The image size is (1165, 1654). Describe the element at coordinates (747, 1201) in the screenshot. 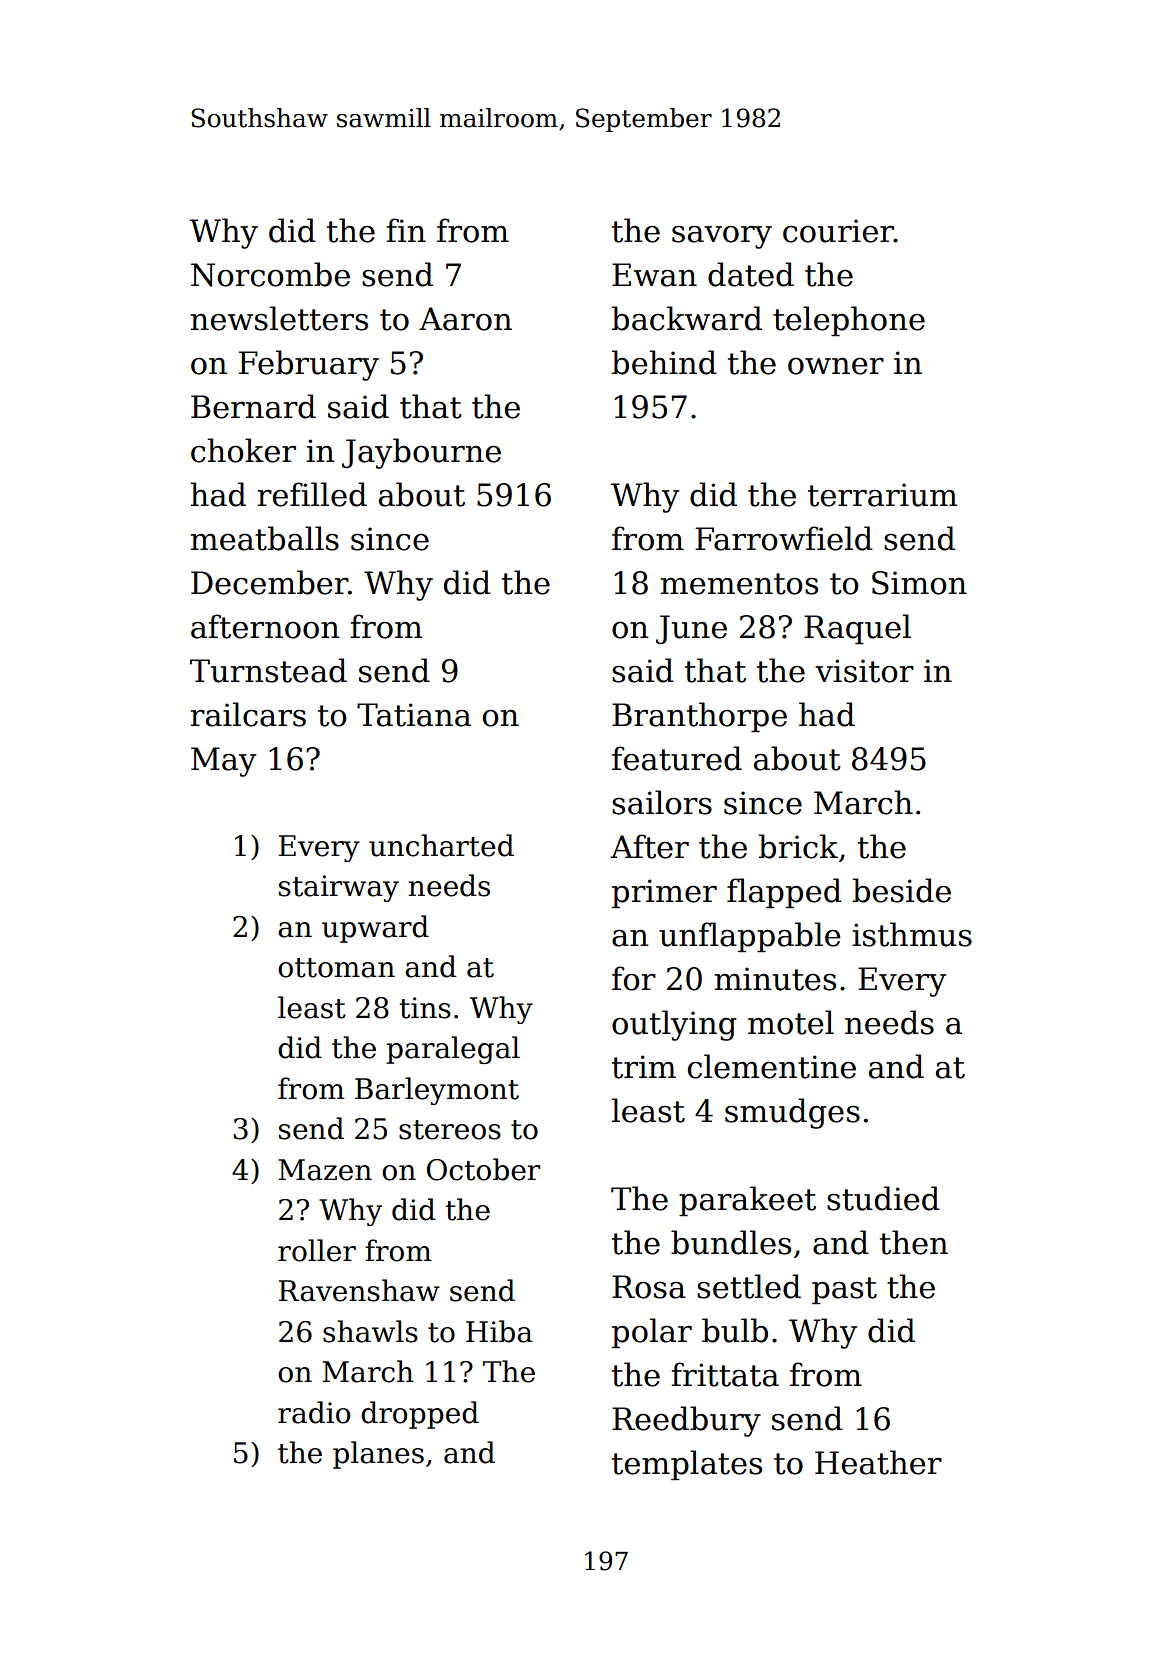

I see `parakeet` at that location.
